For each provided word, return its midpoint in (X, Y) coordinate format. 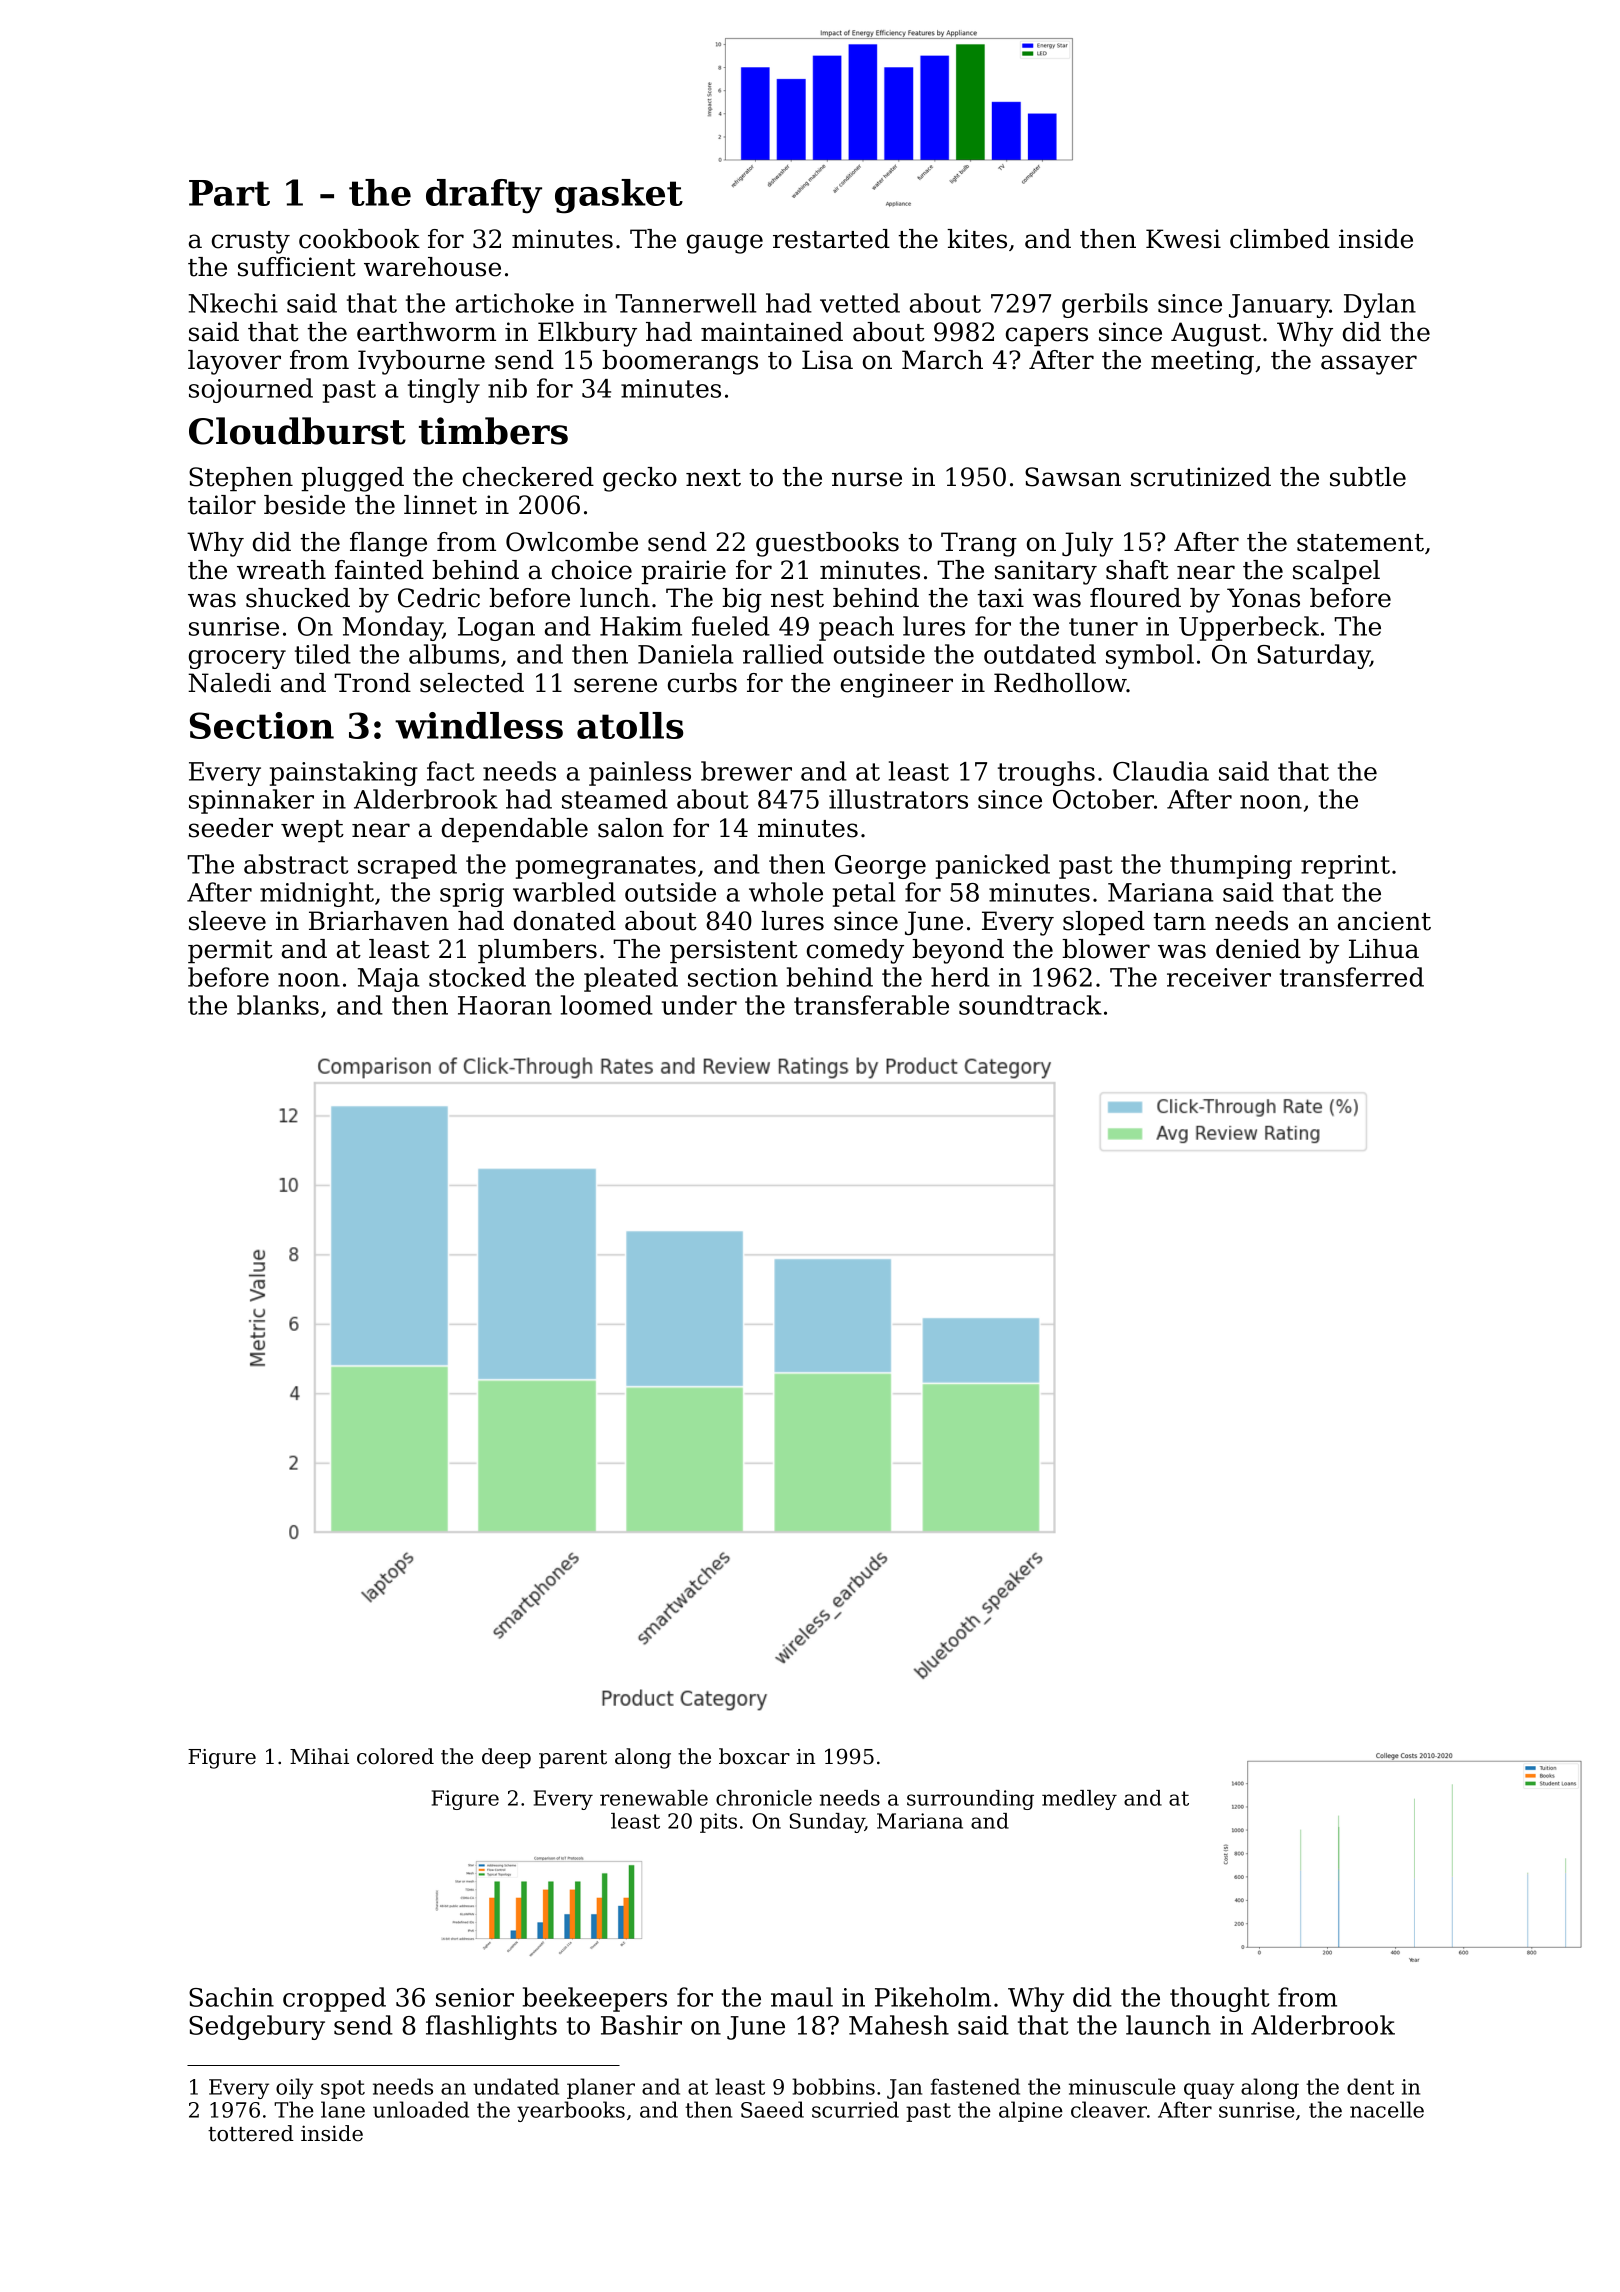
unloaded (421, 2109)
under (699, 1005)
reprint (1345, 867)
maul (802, 1997)
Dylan (1380, 305)
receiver (1219, 977)
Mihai (319, 1756)
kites (977, 239)
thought (1220, 1999)
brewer (746, 771)
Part (229, 193)
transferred (1352, 977)
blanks (278, 1005)
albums (454, 654)
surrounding (970, 1800)
